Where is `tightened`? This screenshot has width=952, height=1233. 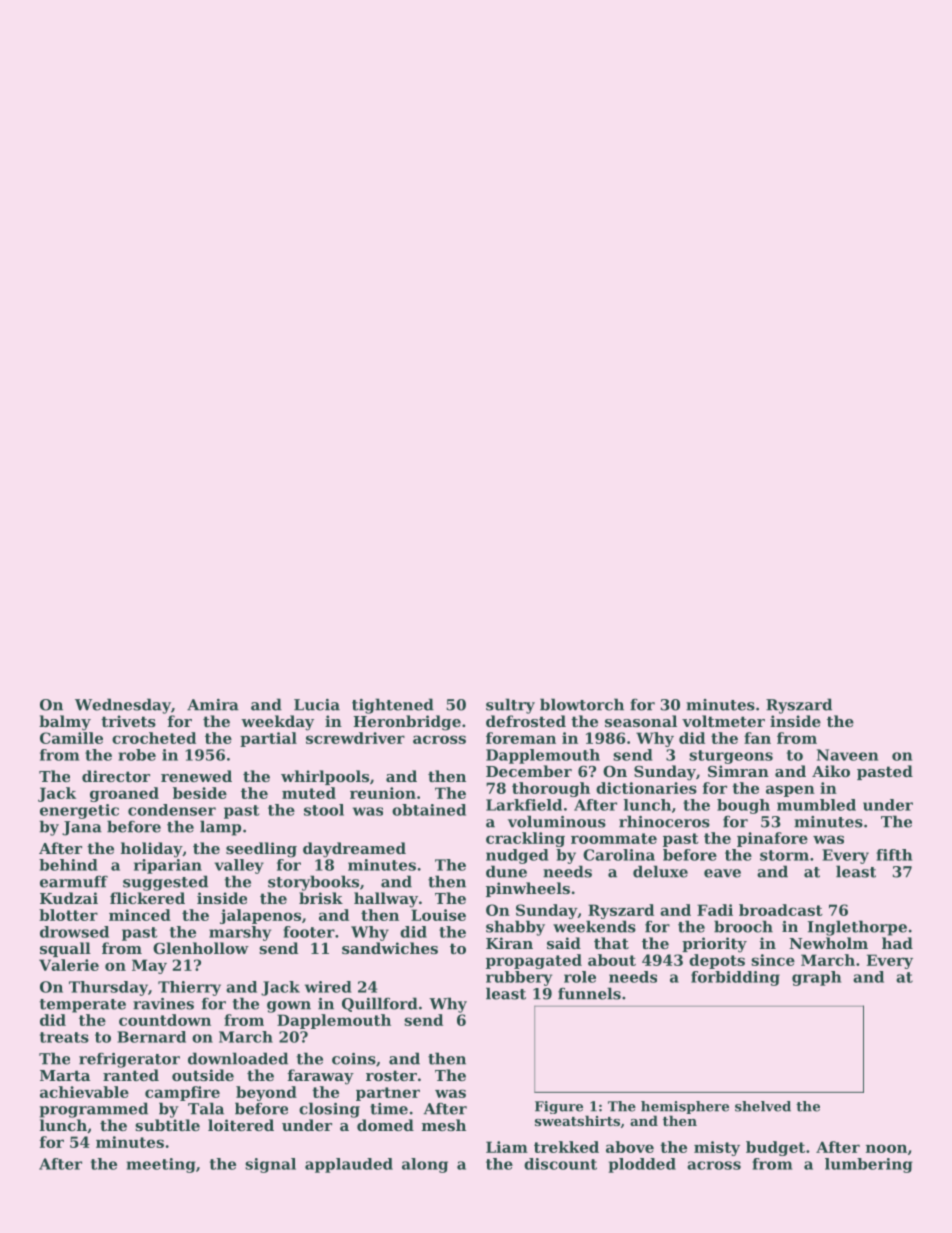
tightened is located at coordinates (393, 706).
